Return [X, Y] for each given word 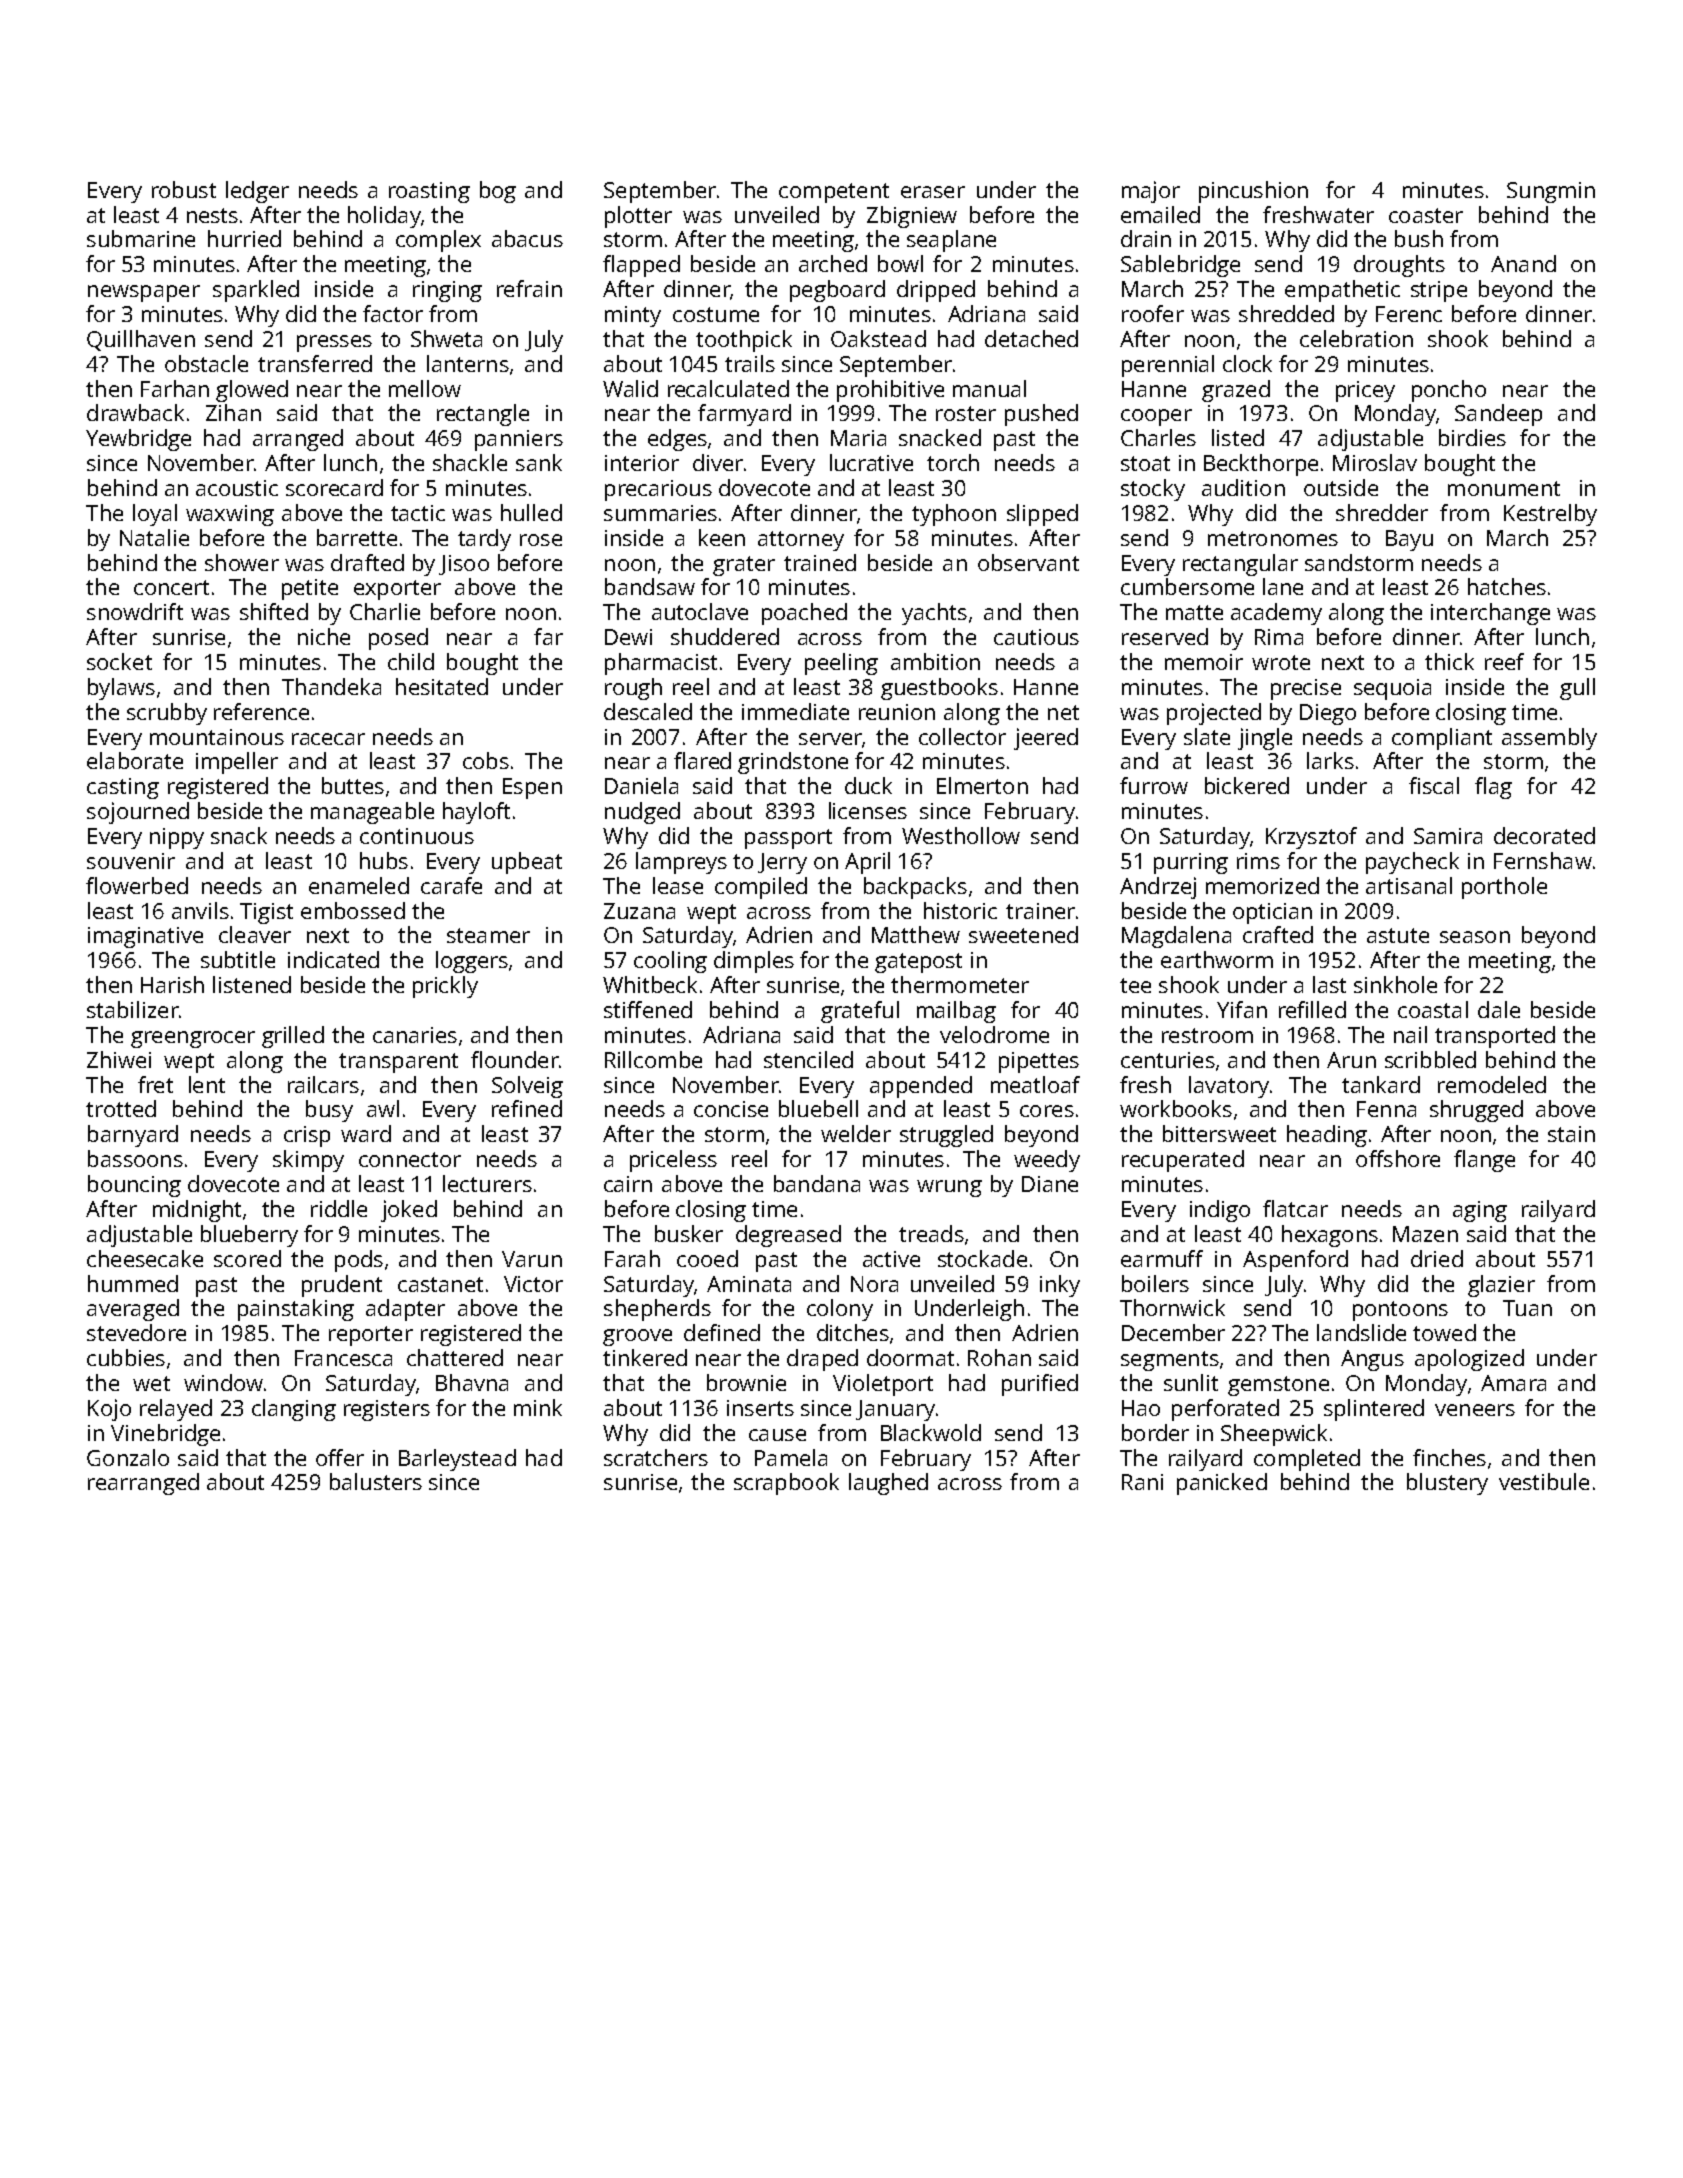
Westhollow [961, 835]
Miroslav [1375, 462]
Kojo [109, 1410]
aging [1480, 1211]
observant [1028, 562]
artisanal [1409, 885]
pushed [1041, 415]
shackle [470, 462]
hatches [1507, 586]
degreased [788, 1236]
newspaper [144, 293]
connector [410, 1159]
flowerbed [137, 885]
